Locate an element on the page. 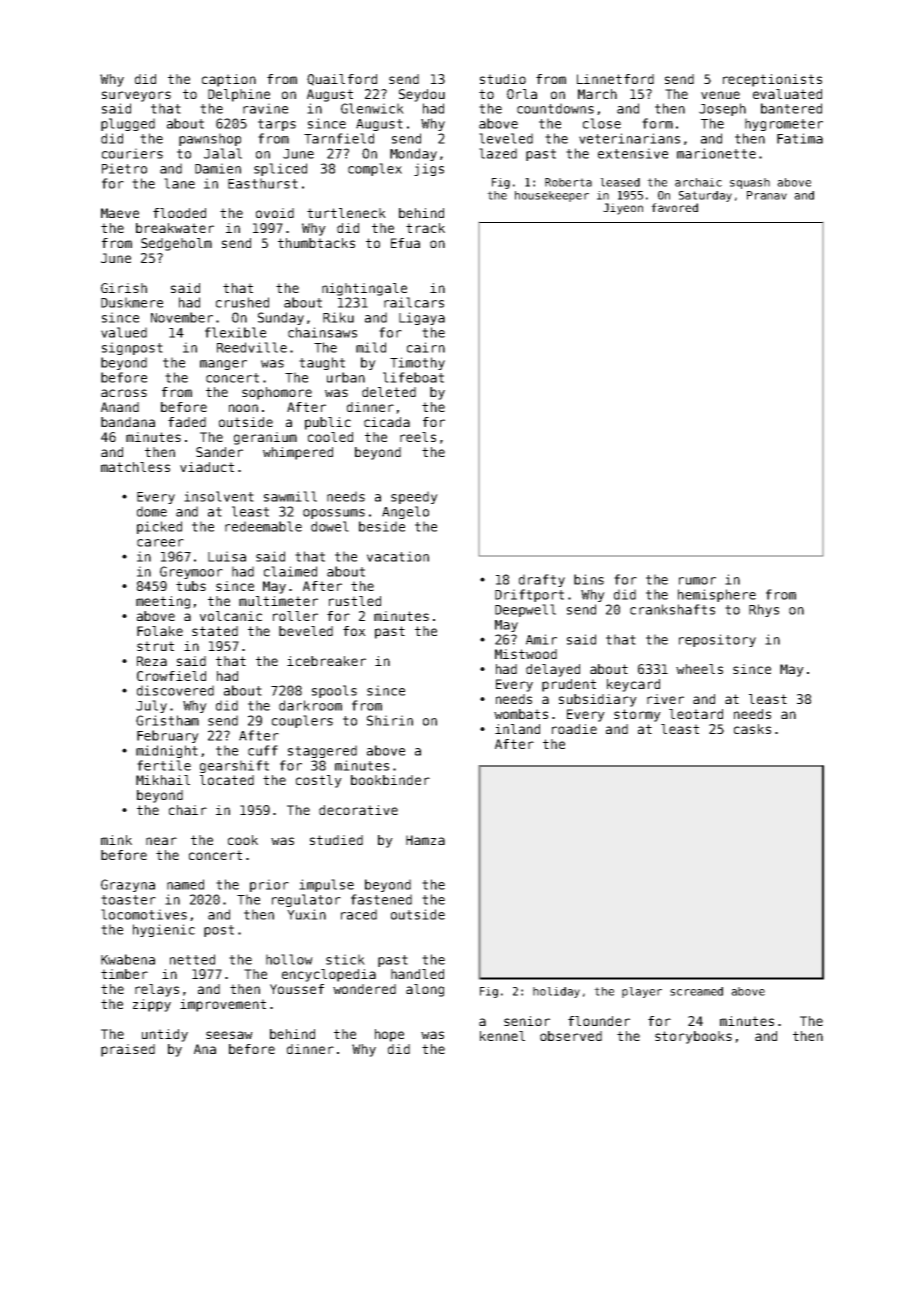 The image size is (924, 1308). drafty is located at coordinates (542, 580).
